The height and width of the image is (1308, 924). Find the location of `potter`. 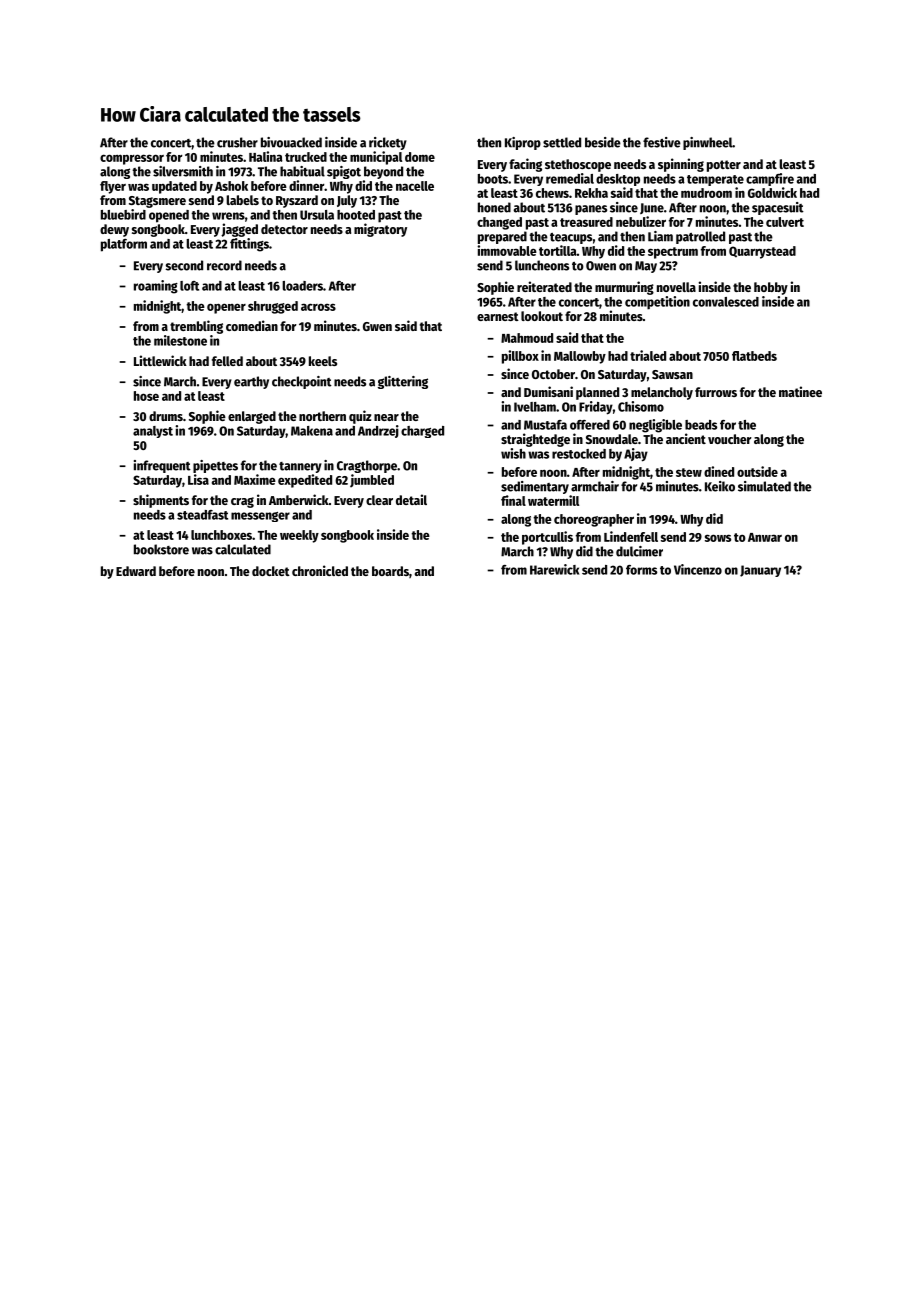

potter is located at coordinates (724, 166).
